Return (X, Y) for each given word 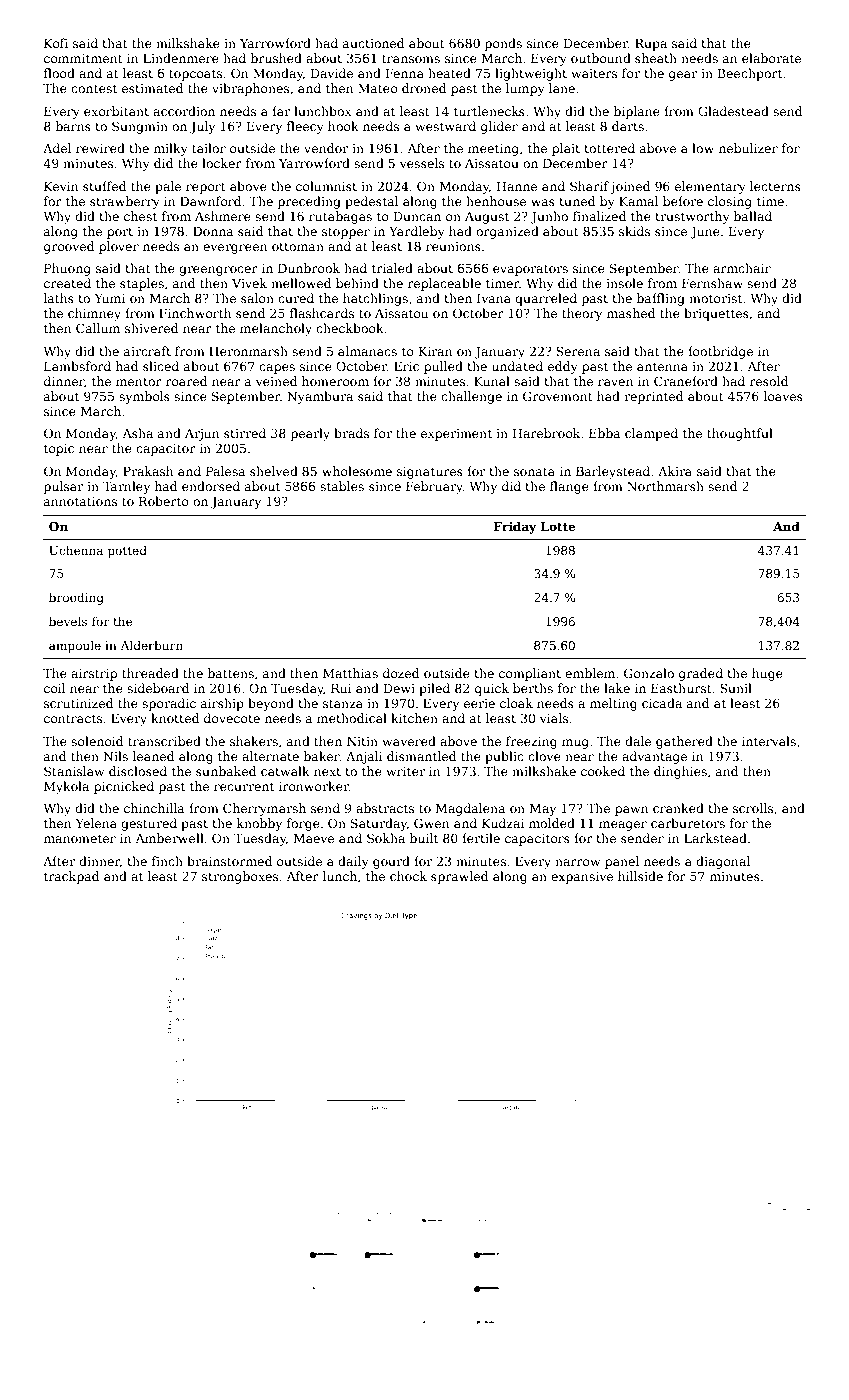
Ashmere (223, 216)
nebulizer (748, 148)
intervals (769, 741)
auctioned (373, 43)
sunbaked (226, 771)
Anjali (364, 757)
